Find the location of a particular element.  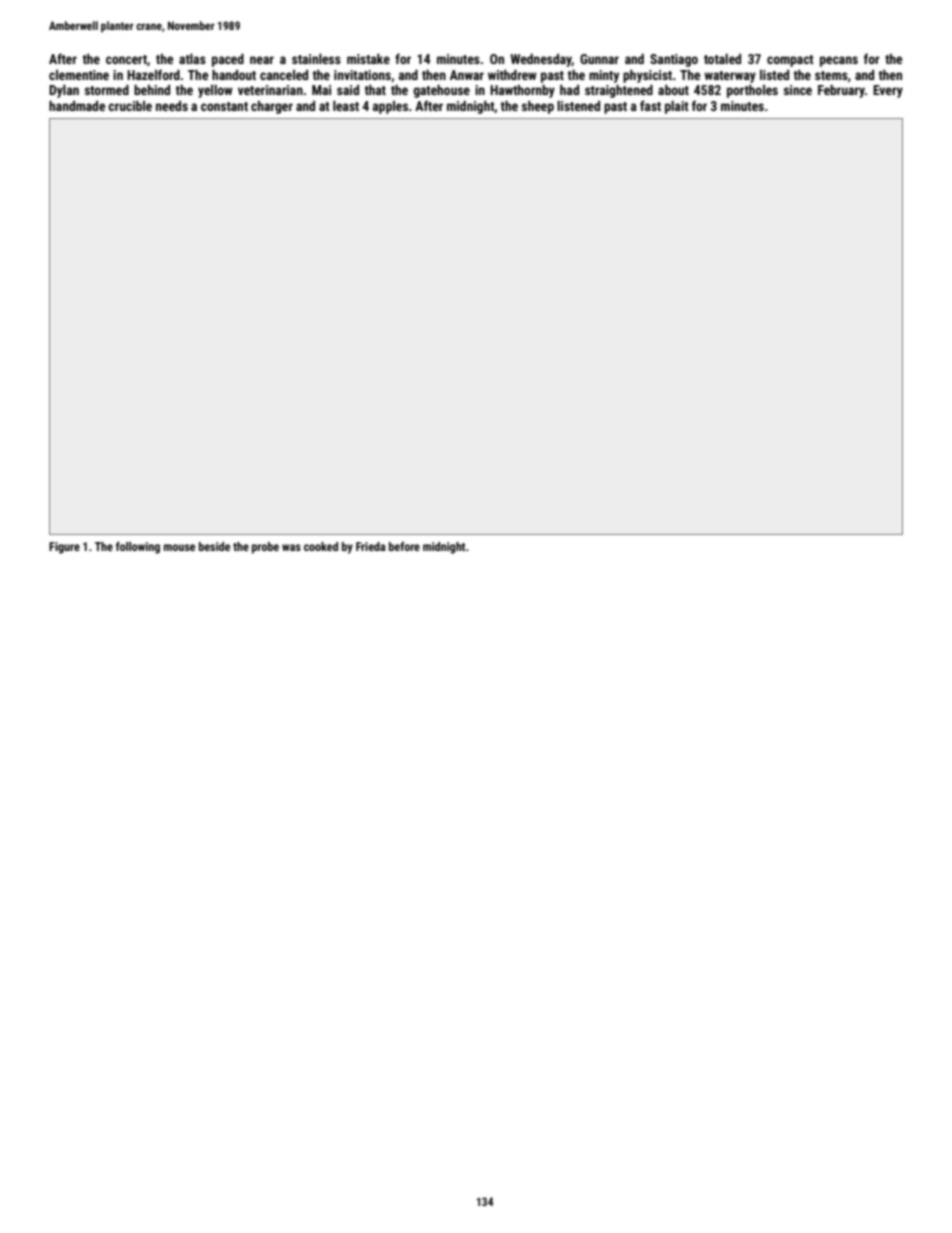

plait is located at coordinates (677, 107).
